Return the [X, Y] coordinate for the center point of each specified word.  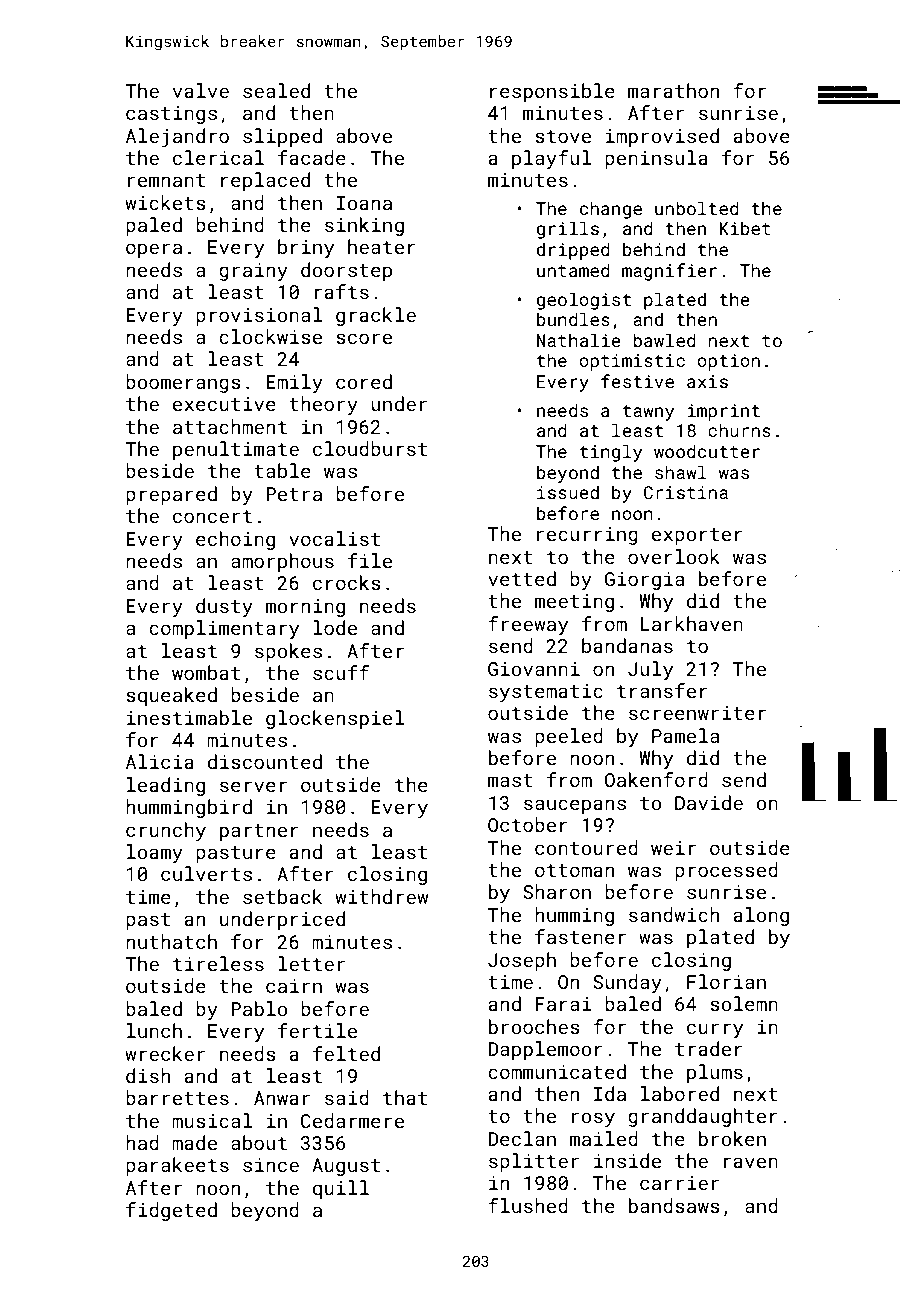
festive [637, 381]
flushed [528, 1205]
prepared [171, 495]
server [253, 786]
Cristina [686, 492]
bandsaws [674, 1205]
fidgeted [171, 1211]
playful [552, 159]
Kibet [745, 228]
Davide [709, 802]
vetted [522, 578]
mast [510, 780]
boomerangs [183, 383]
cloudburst [370, 448]
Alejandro [177, 137]
